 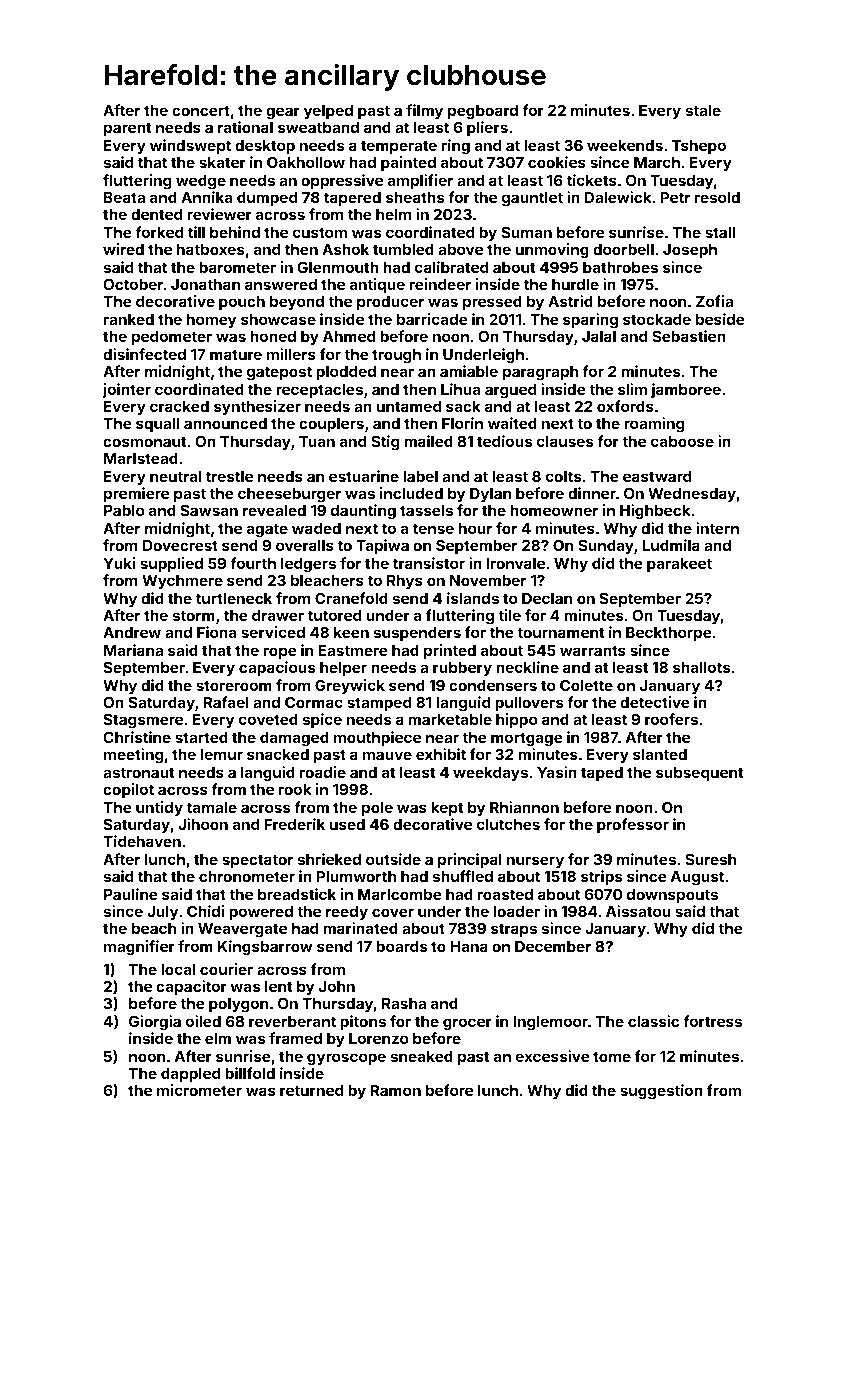 What do you see at coordinates (490, 774) in the screenshot?
I see `weekdays` at bounding box center [490, 774].
